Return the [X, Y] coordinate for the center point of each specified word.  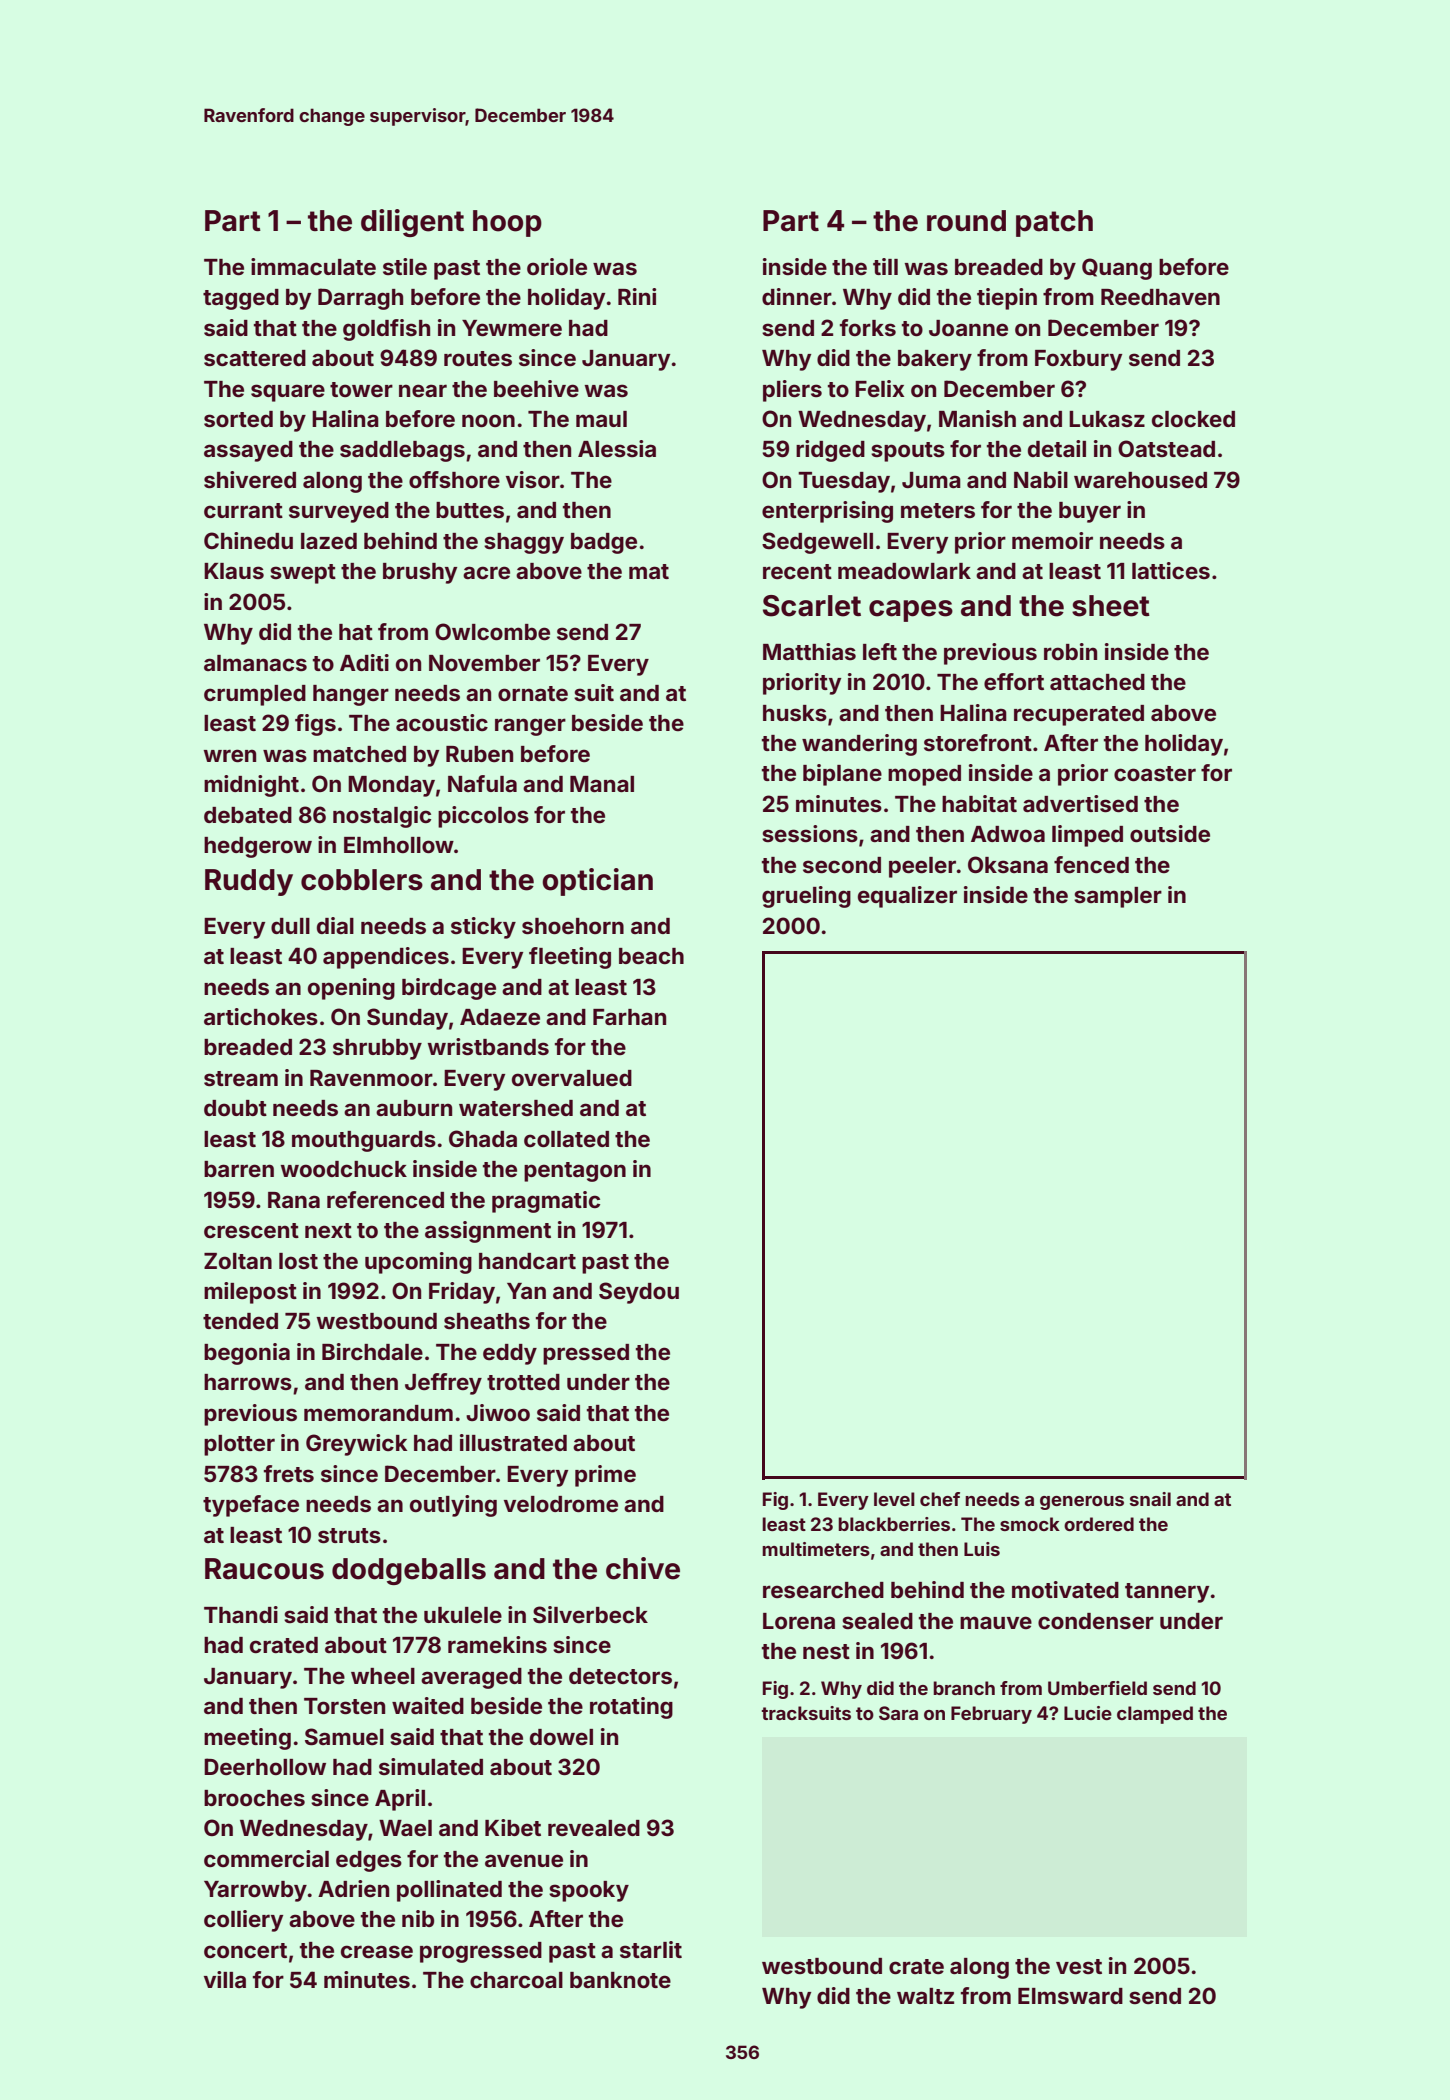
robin [1070, 651]
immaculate [313, 267]
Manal [602, 784]
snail [1150, 1499]
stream [241, 1079]
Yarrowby [255, 1891]
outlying [453, 1506]
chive [643, 1568]
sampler [1118, 897]
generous [1082, 1503]
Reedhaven [1160, 297]
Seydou [639, 1293]
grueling [806, 897]
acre [486, 573]
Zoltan [238, 1261]
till [885, 266]
